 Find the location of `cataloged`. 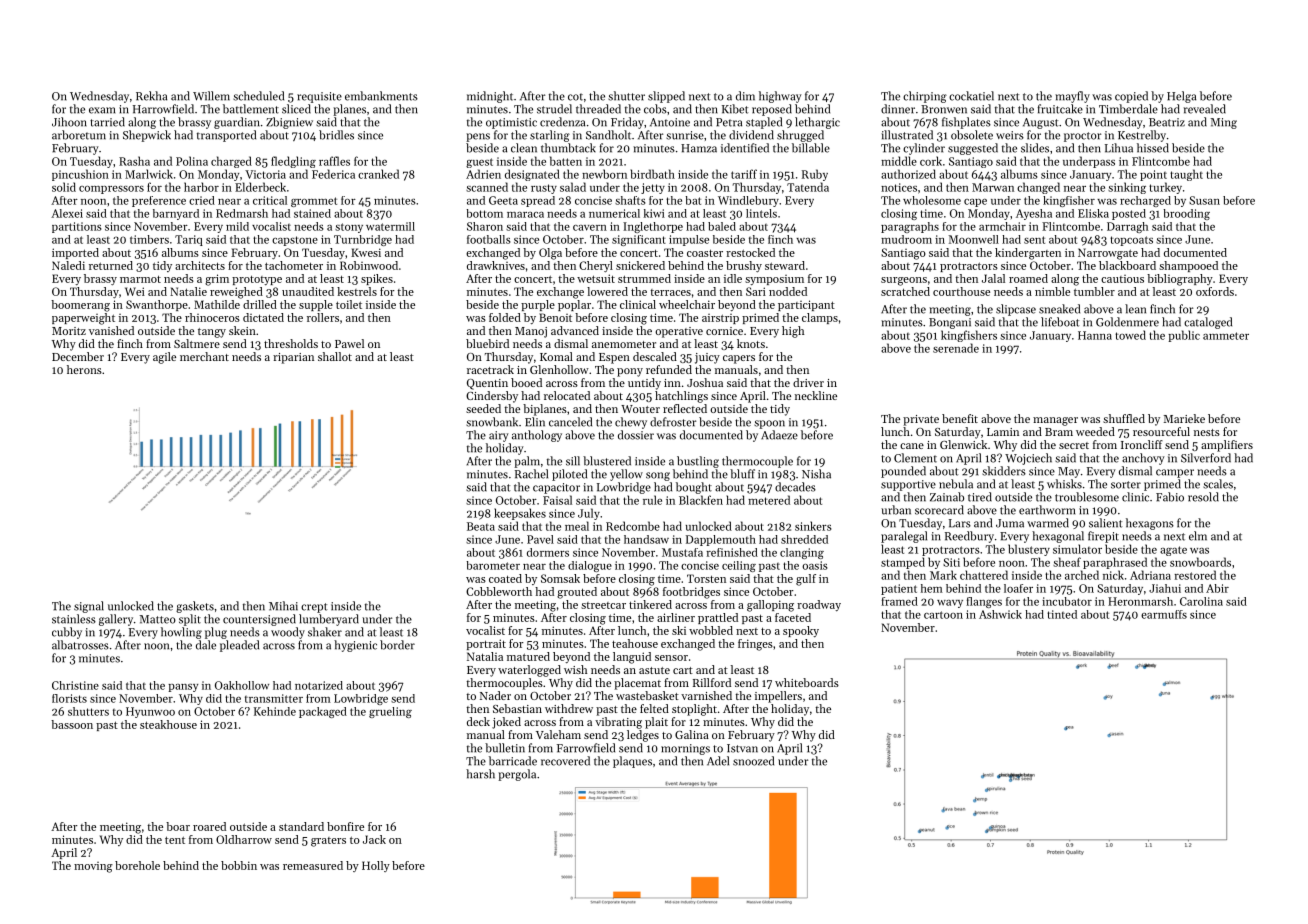

cataloged is located at coordinates (1208, 323).
